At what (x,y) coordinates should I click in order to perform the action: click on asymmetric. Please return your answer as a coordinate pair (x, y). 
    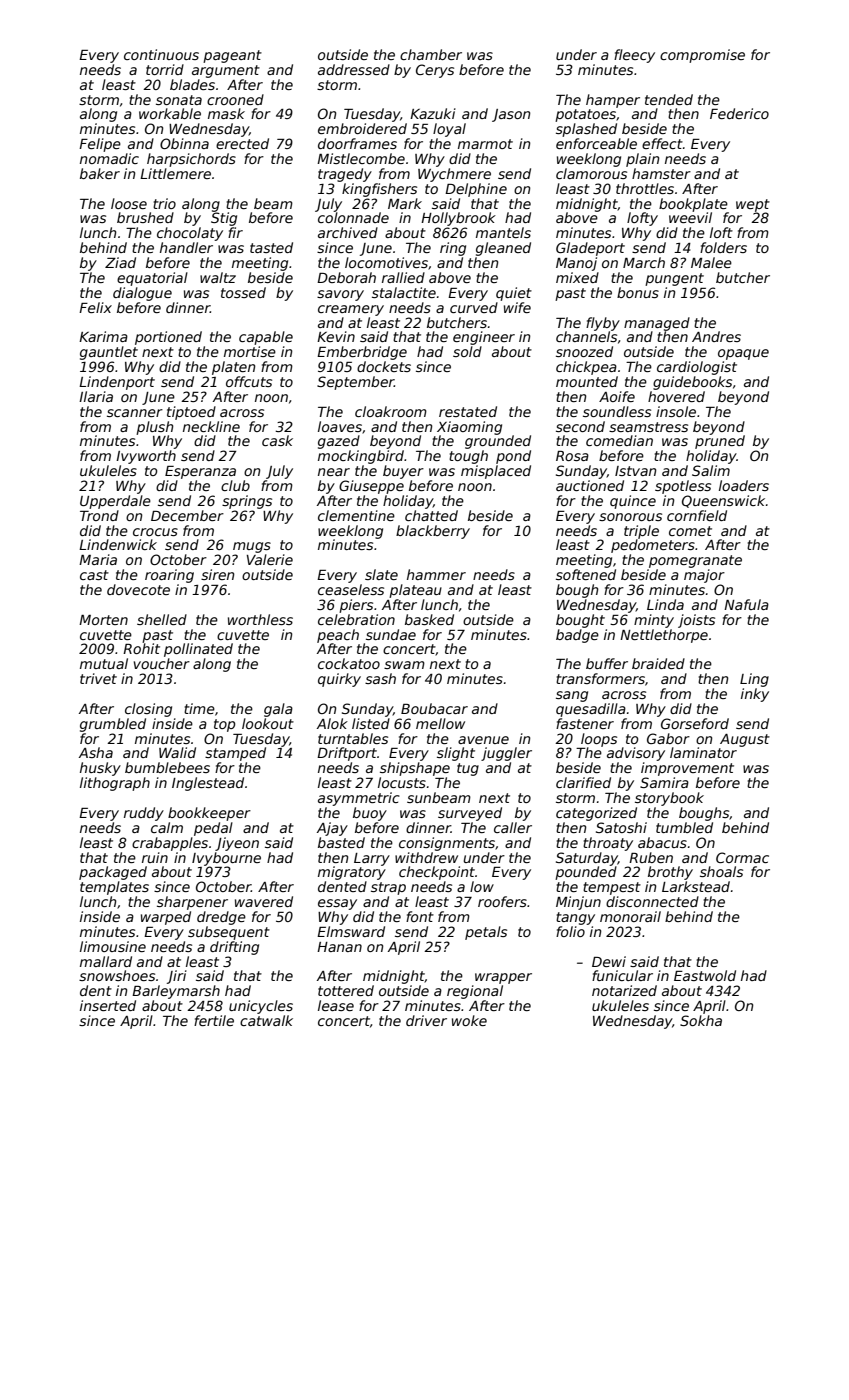
    Looking at the image, I should click on (359, 799).
